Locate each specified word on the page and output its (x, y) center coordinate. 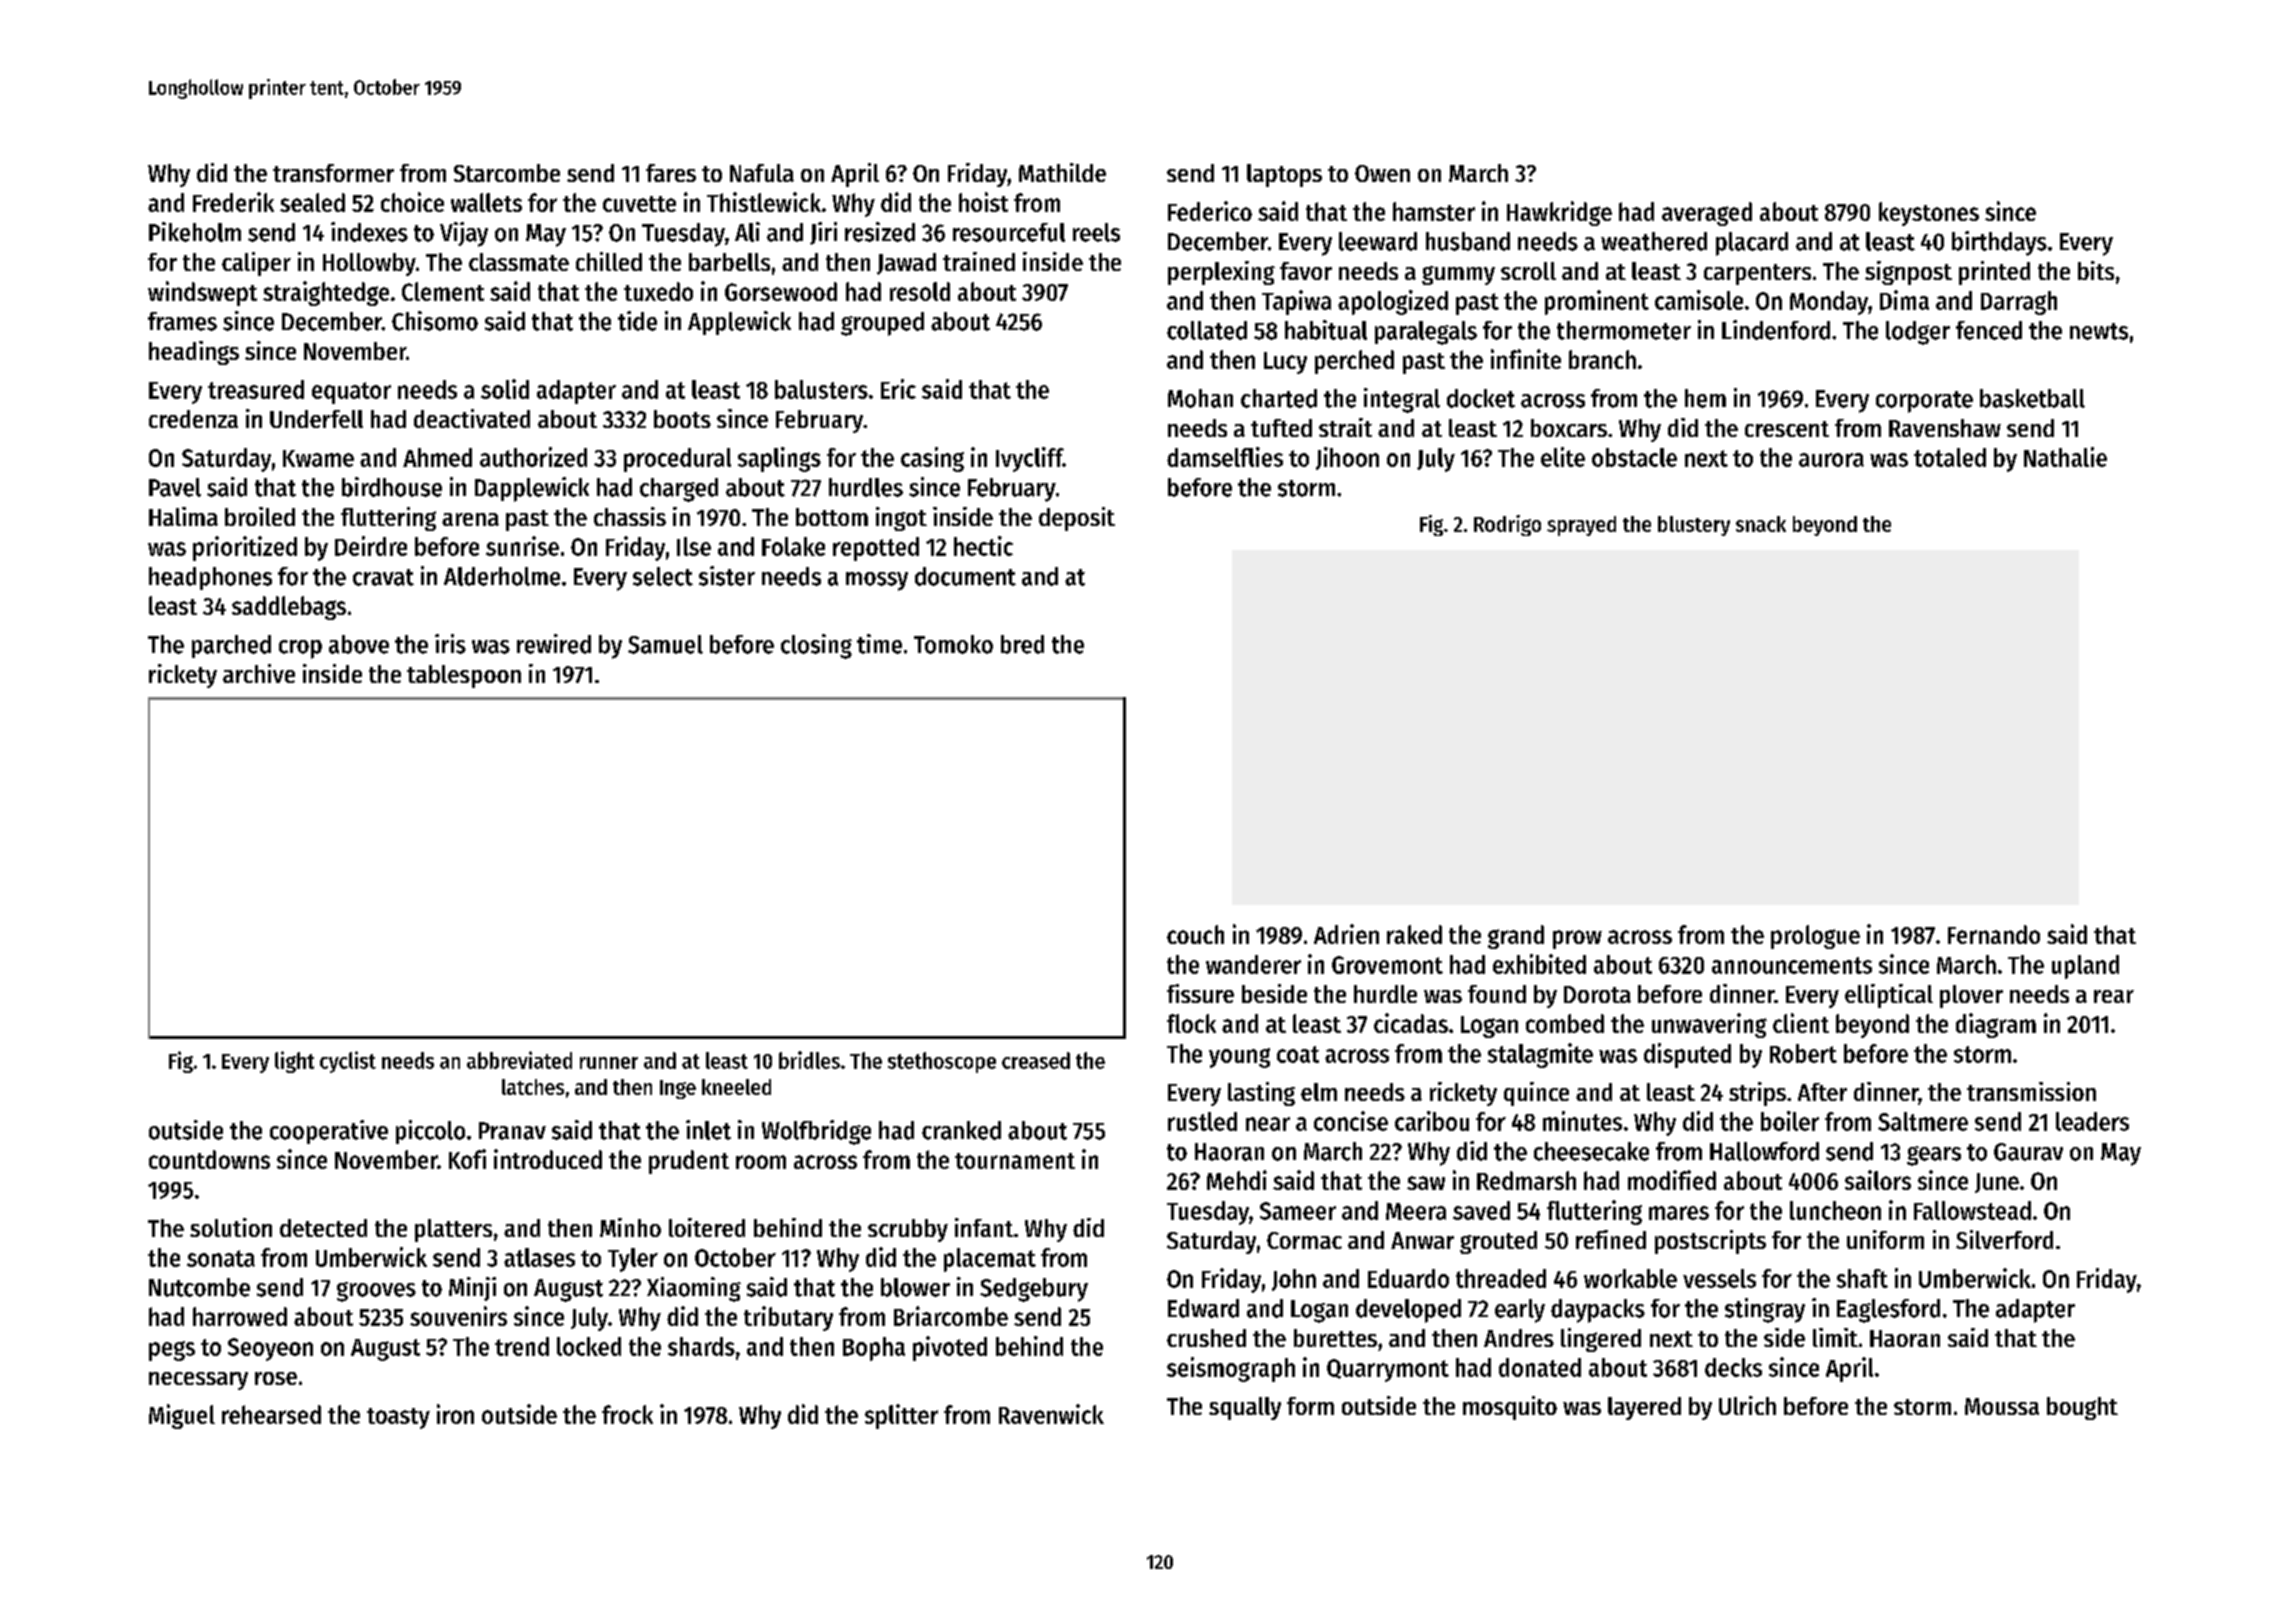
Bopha (874, 1349)
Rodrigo (1507, 525)
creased (1036, 1060)
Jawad (906, 264)
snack (1761, 524)
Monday (1829, 303)
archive (259, 673)
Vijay (464, 234)
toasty (398, 1418)
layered (1644, 1408)
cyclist (348, 1062)
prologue (1815, 937)
